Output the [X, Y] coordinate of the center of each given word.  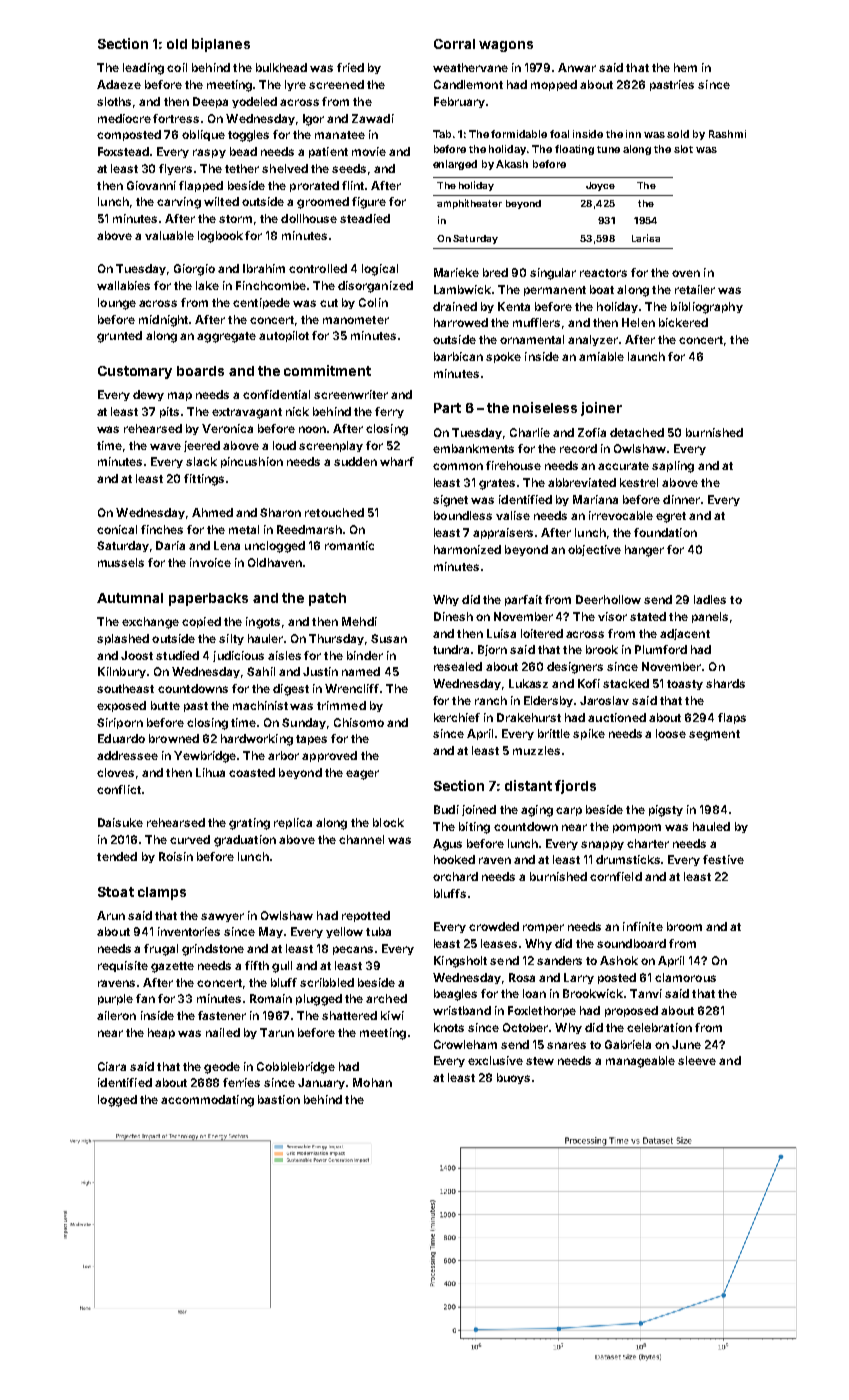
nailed [223, 1032]
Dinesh [453, 616]
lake [207, 285]
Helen [638, 322]
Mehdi [359, 621]
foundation [665, 532]
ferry [389, 412]
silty [231, 639]
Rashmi [727, 134]
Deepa [210, 102]
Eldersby [548, 701]
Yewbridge [205, 757]
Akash [512, 164]
